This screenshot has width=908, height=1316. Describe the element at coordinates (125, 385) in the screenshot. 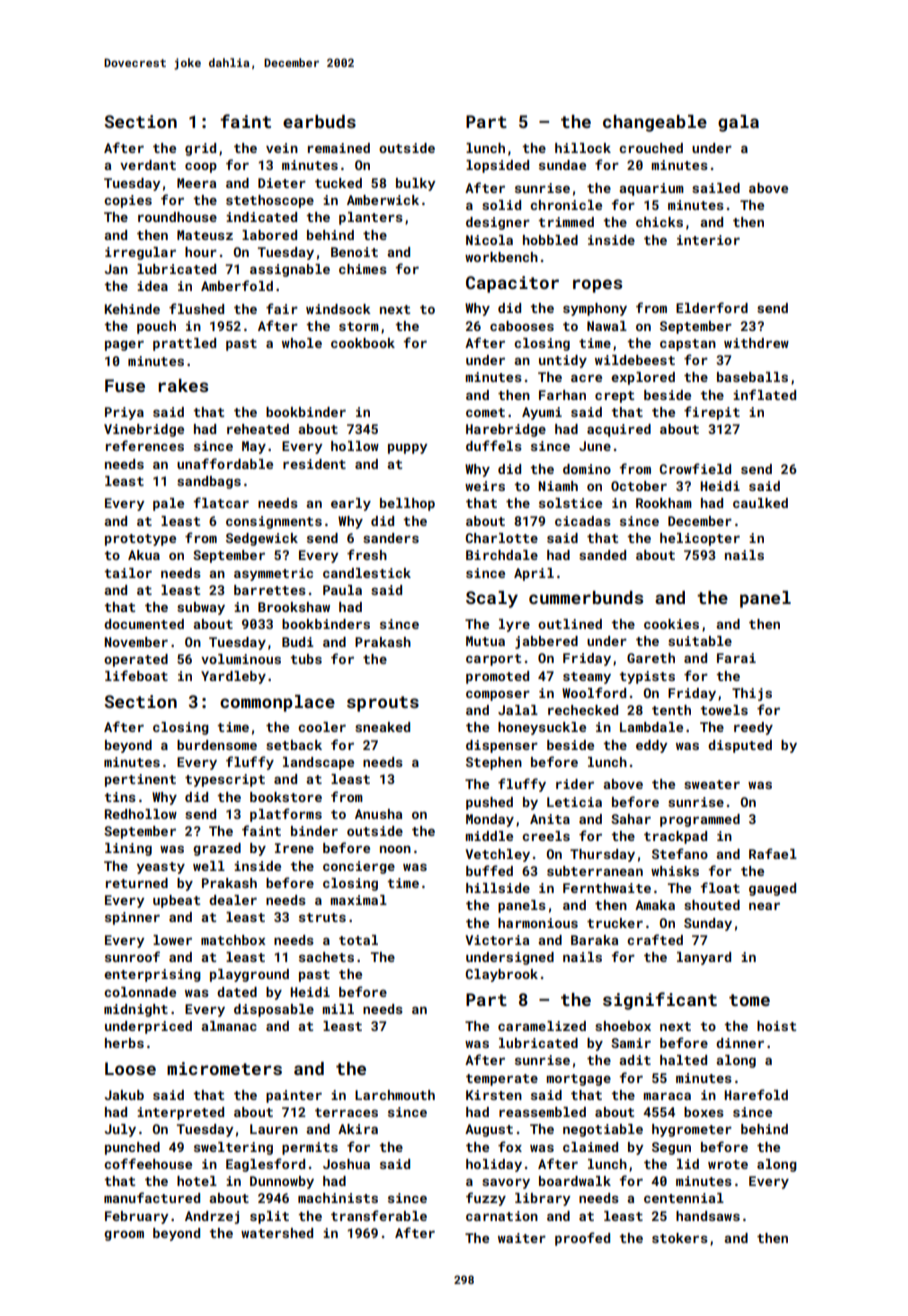

I see `Fuse` at that location.
